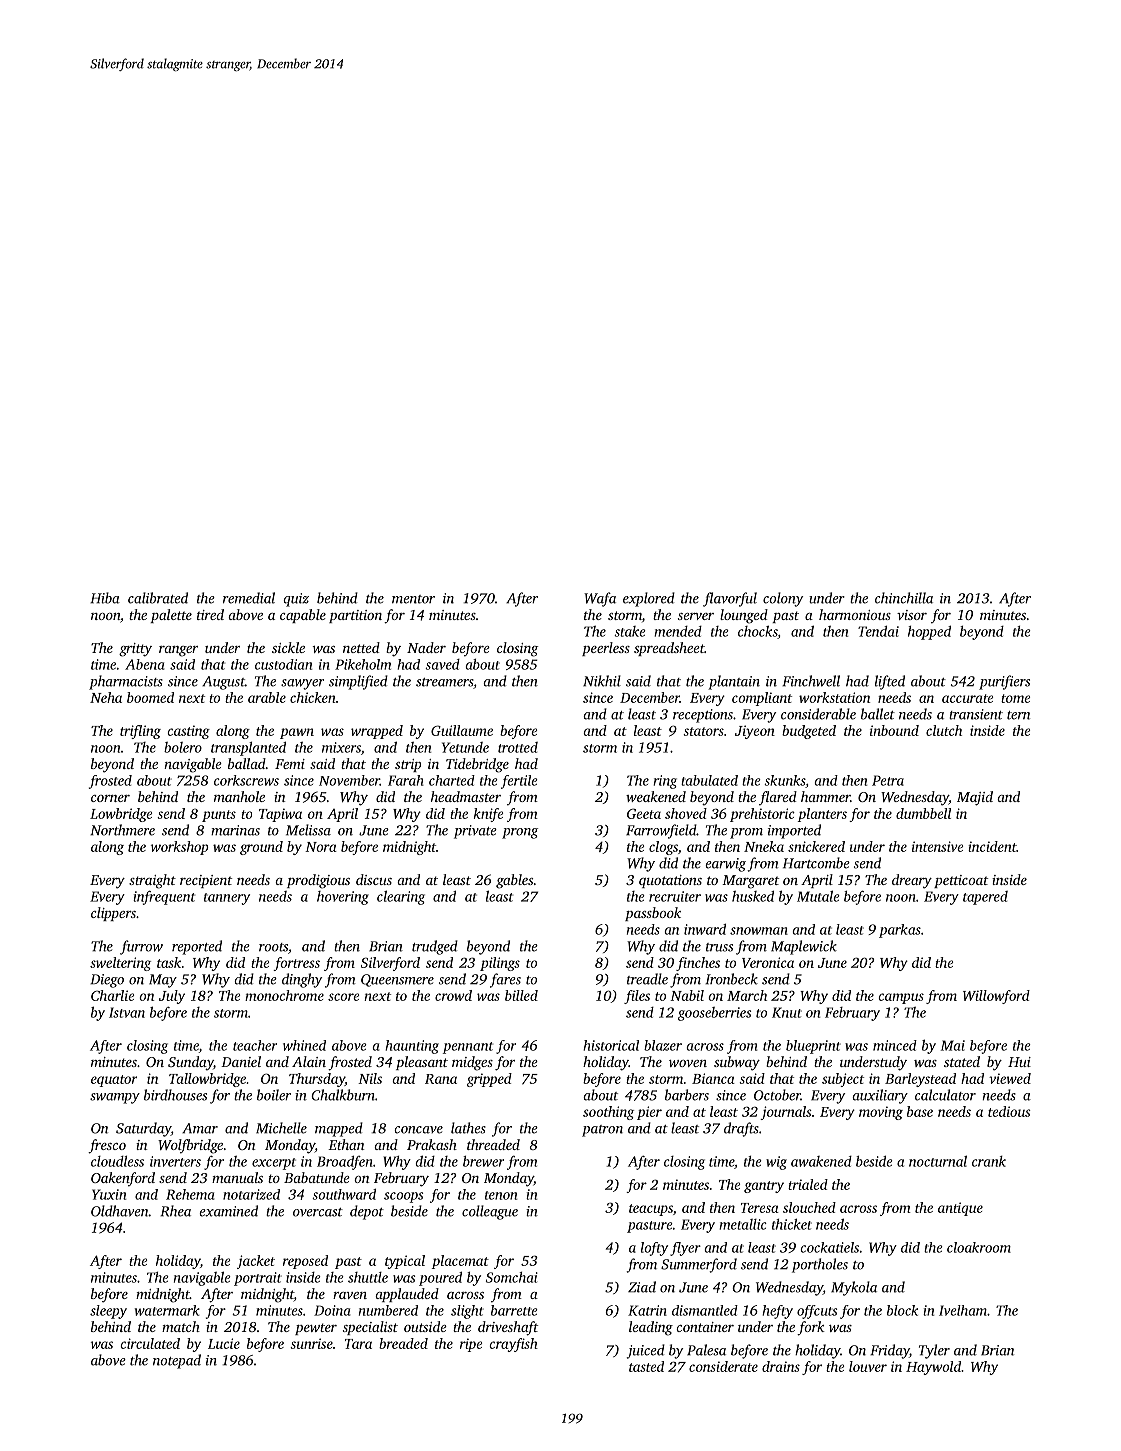 This screenshot has height=1451, width=1121. I want to click on moving, so click(881, 1113).
